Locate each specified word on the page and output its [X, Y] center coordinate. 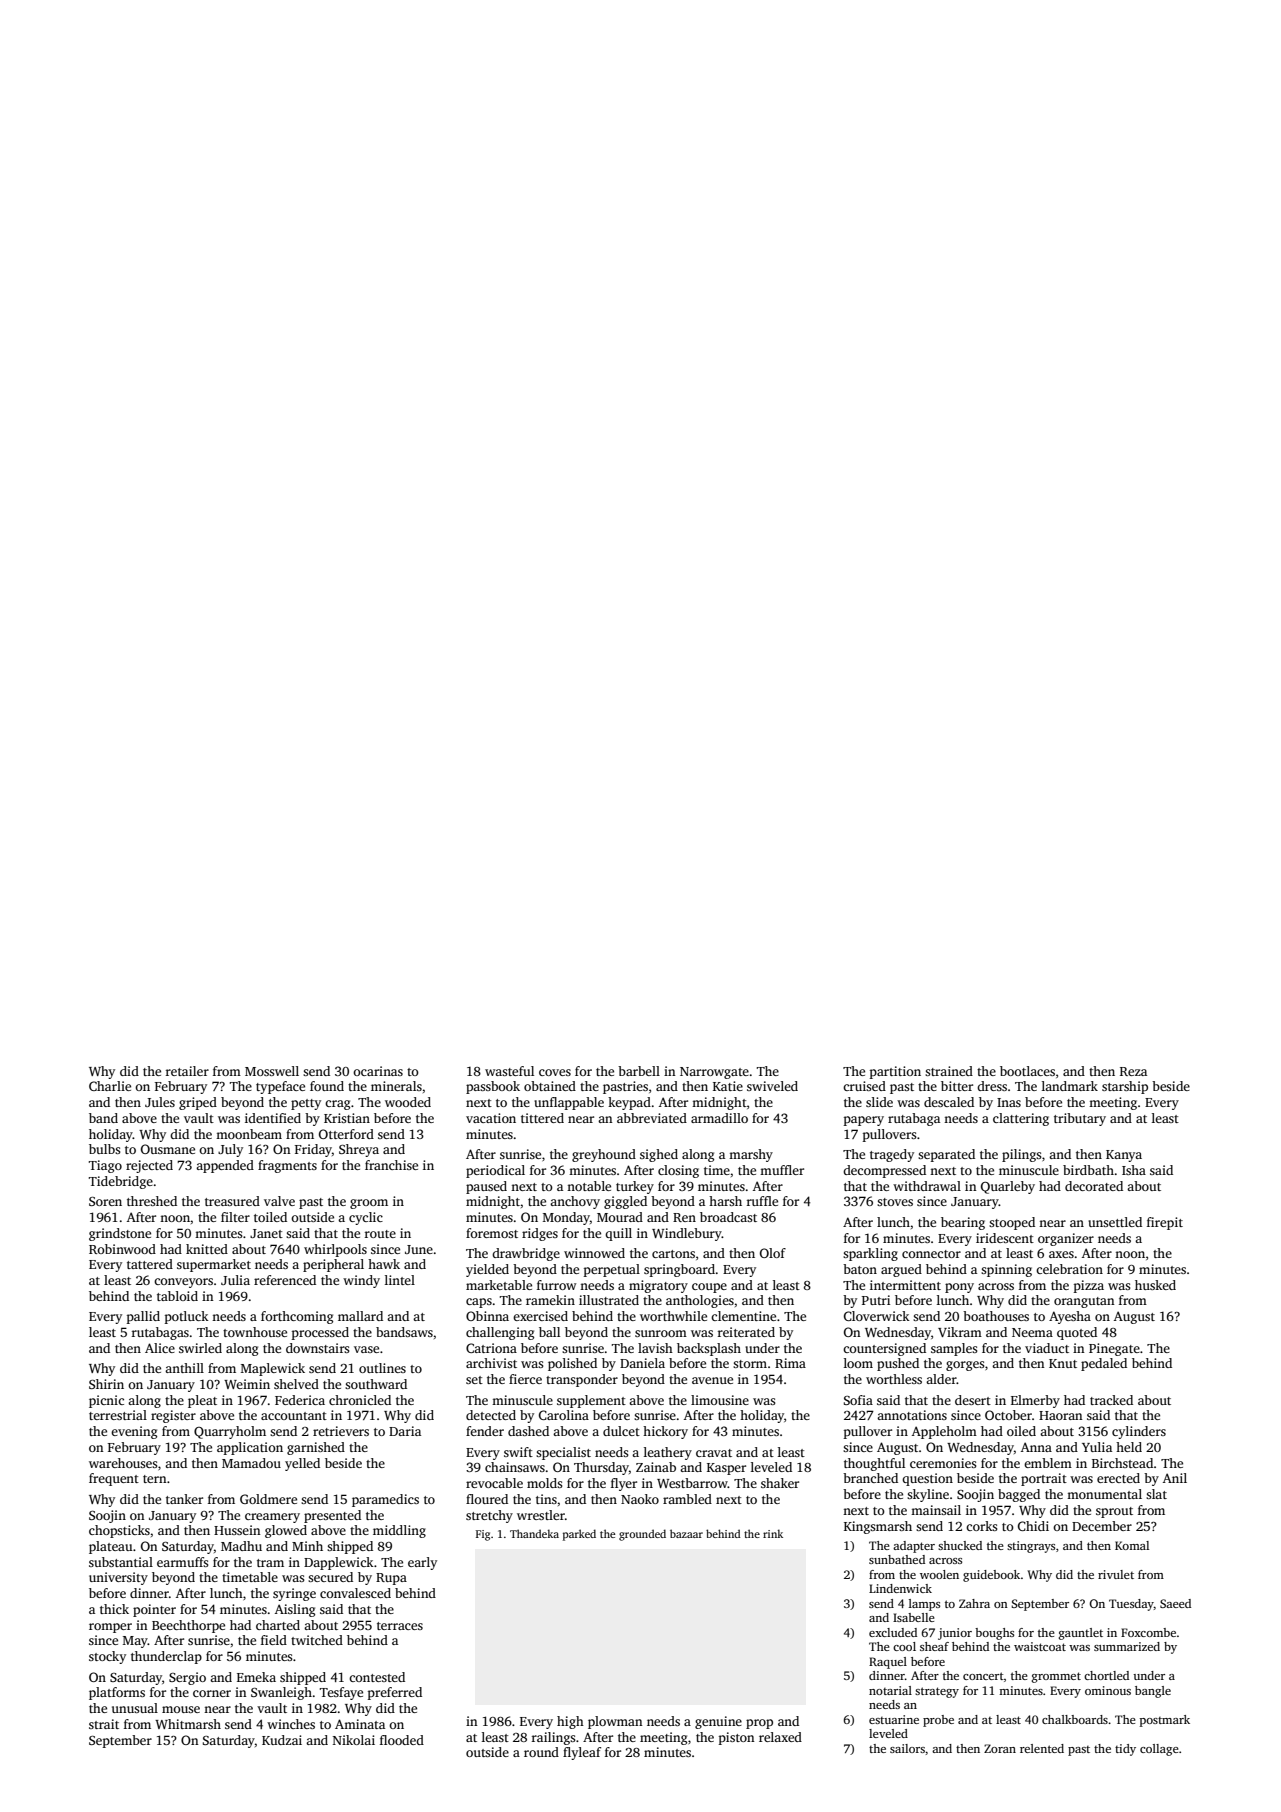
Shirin [106, 1384]
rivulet [1116, 1574]
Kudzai [282, 1740]
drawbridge [526, 1254]
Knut [1063, 1363]
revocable [494, 1483]
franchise [391, 1165]
